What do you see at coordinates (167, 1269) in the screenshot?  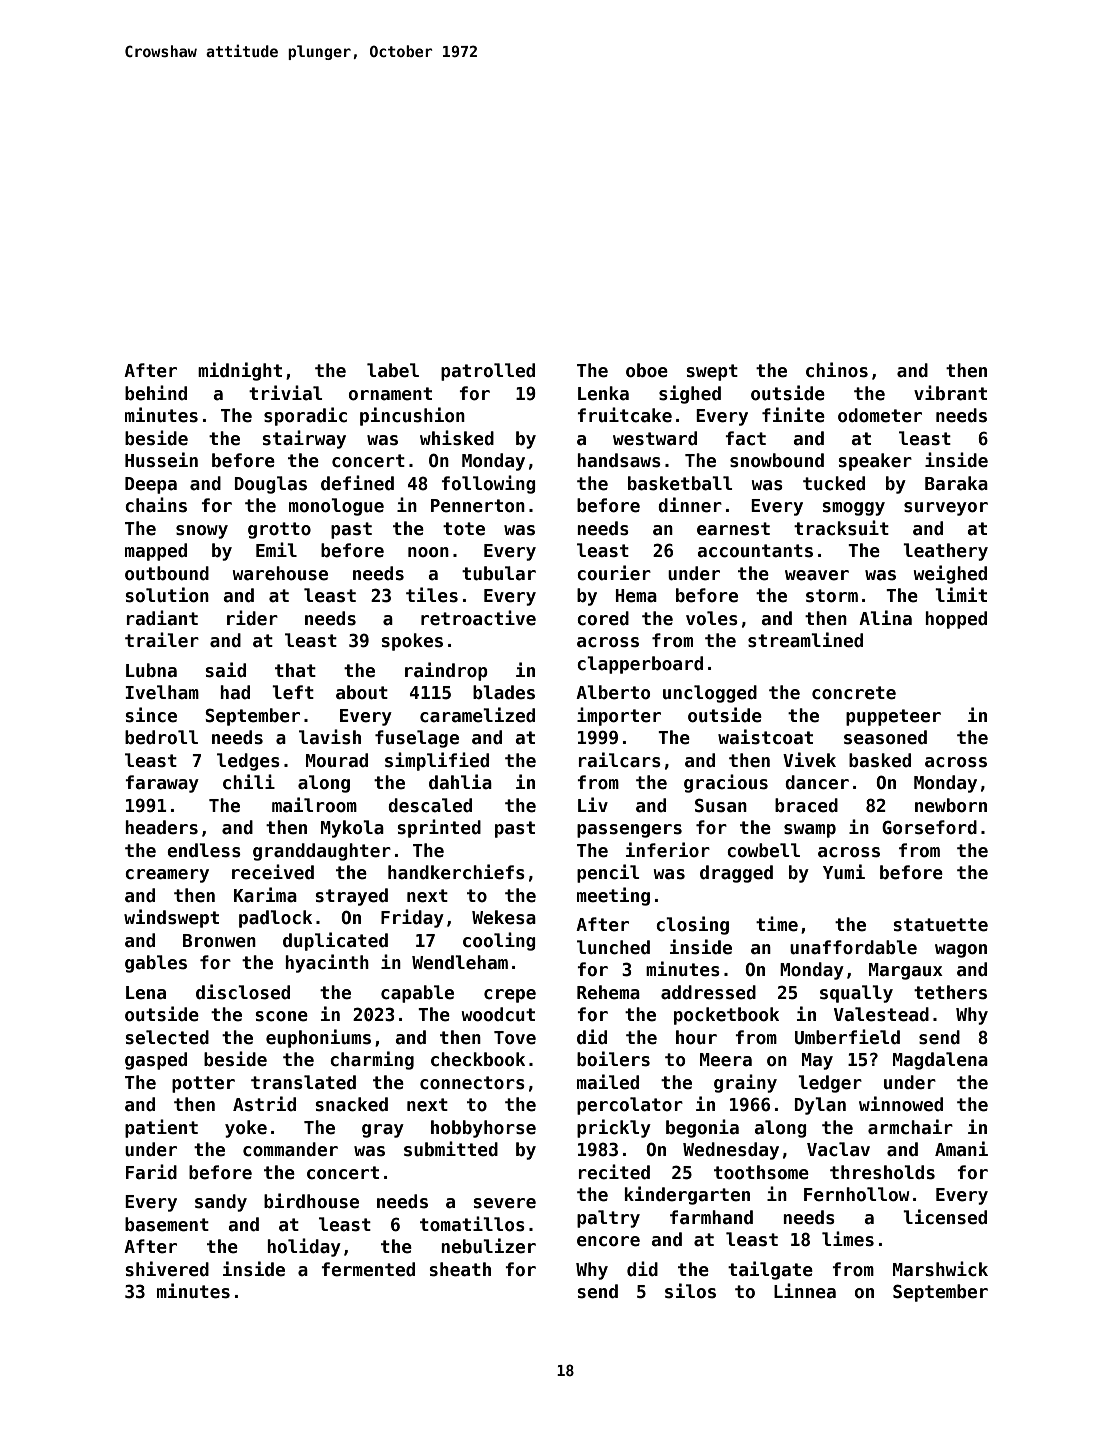 I see `shivered` at bounding box center [167, 1269].
